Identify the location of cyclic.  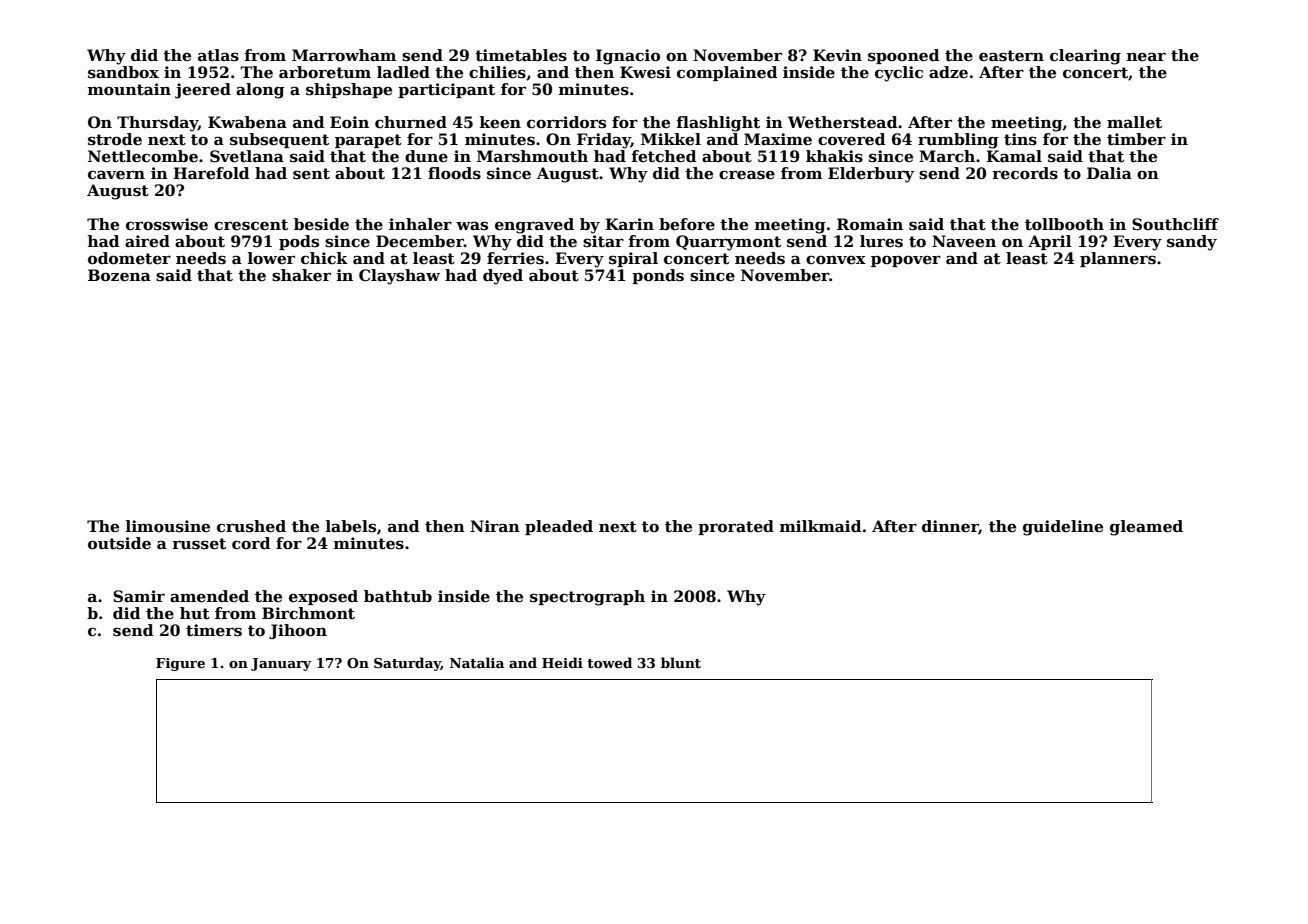
(899, 74).
